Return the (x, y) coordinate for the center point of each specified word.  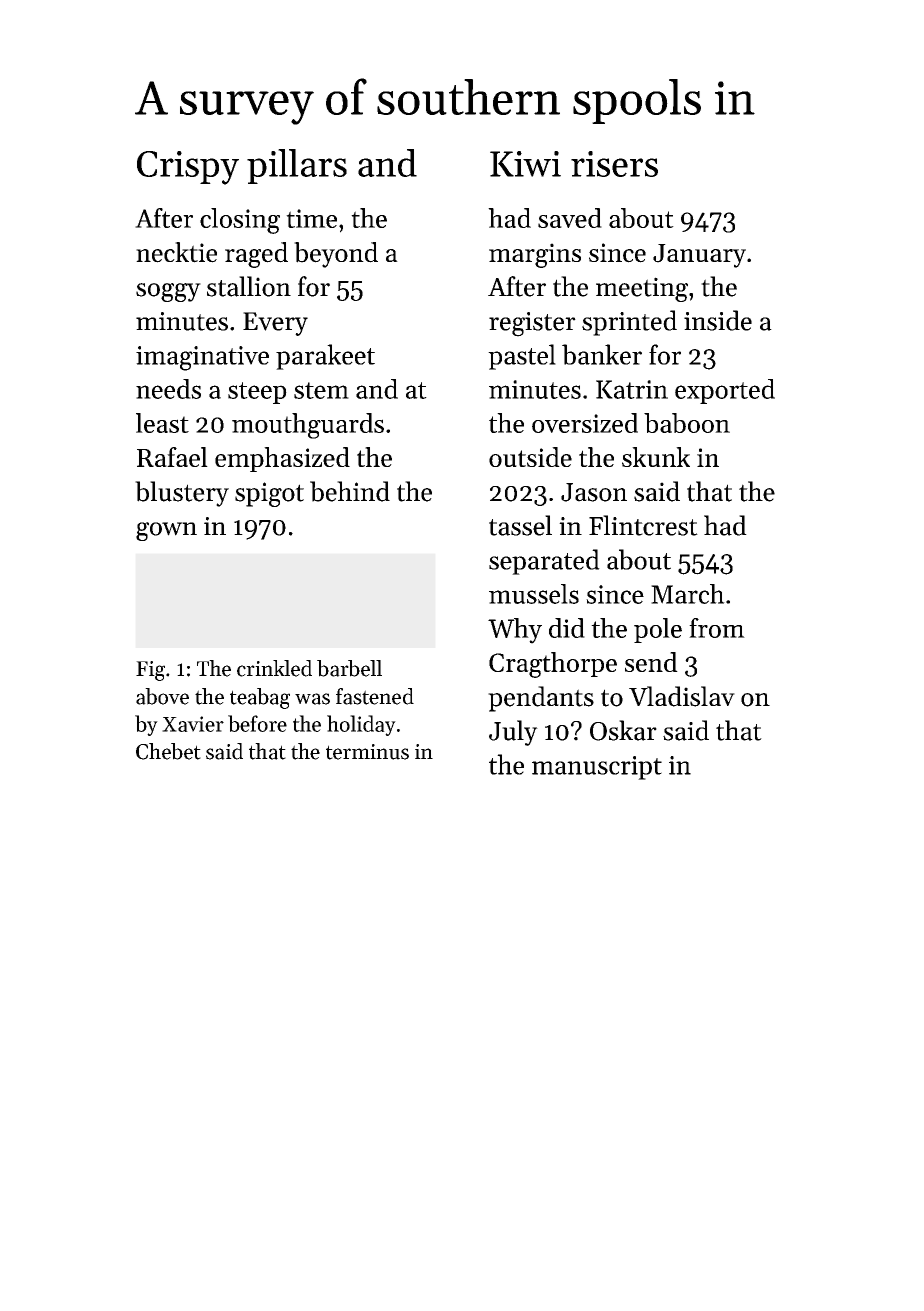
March (688, 594)
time (311, 218)
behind (350, 491)
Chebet (168, 751)
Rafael (172, 457)
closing (240, 221)
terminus (367, 752)
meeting (642, 289)
